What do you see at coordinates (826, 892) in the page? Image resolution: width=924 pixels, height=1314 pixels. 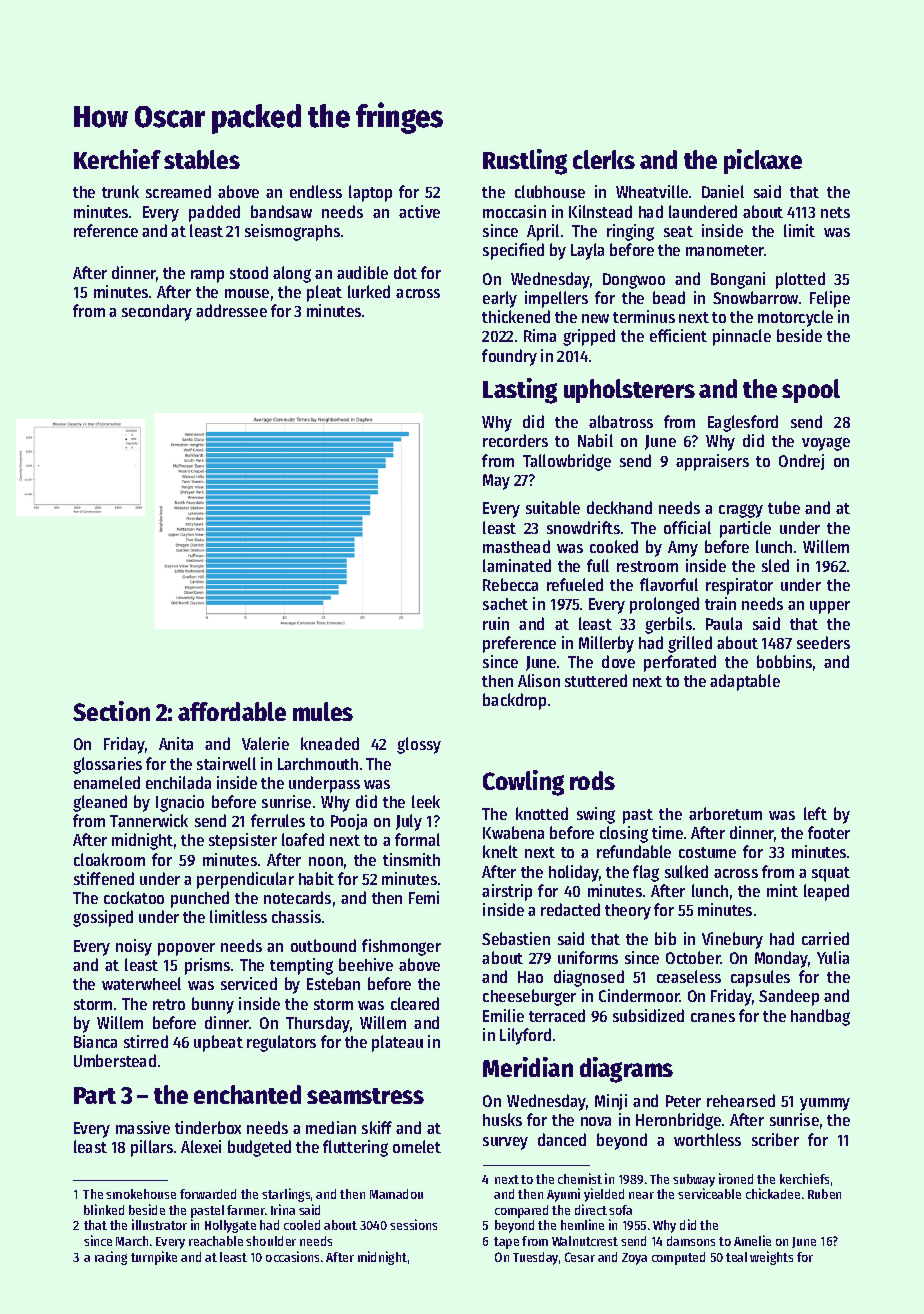 I see `leaped` at bounding box center [826, 892].
